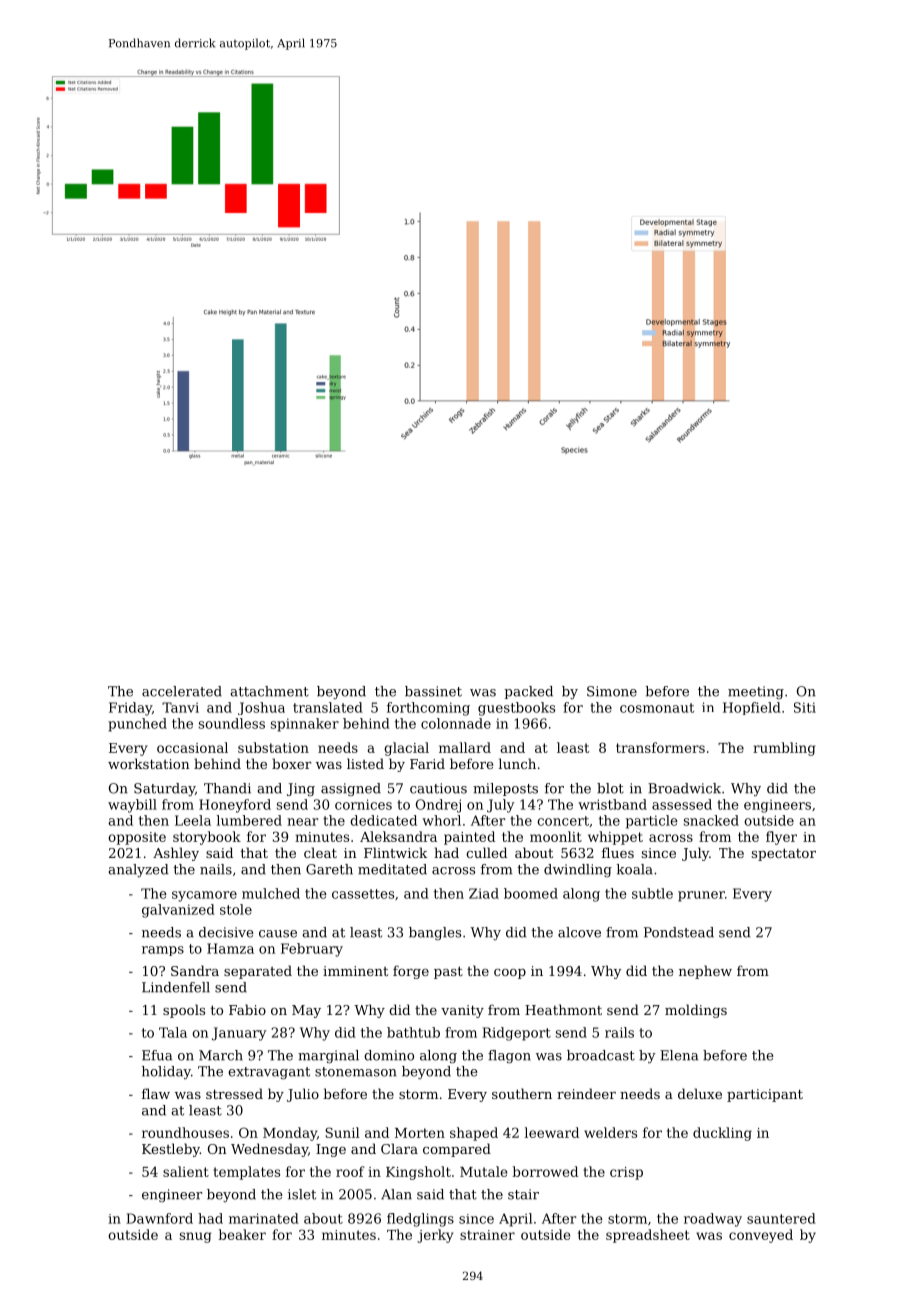 This document has width=924, height=1308. What do you see at coordinates (684, 788) in the document?
I see `Broadwick` at bounding box center [684, 788].
